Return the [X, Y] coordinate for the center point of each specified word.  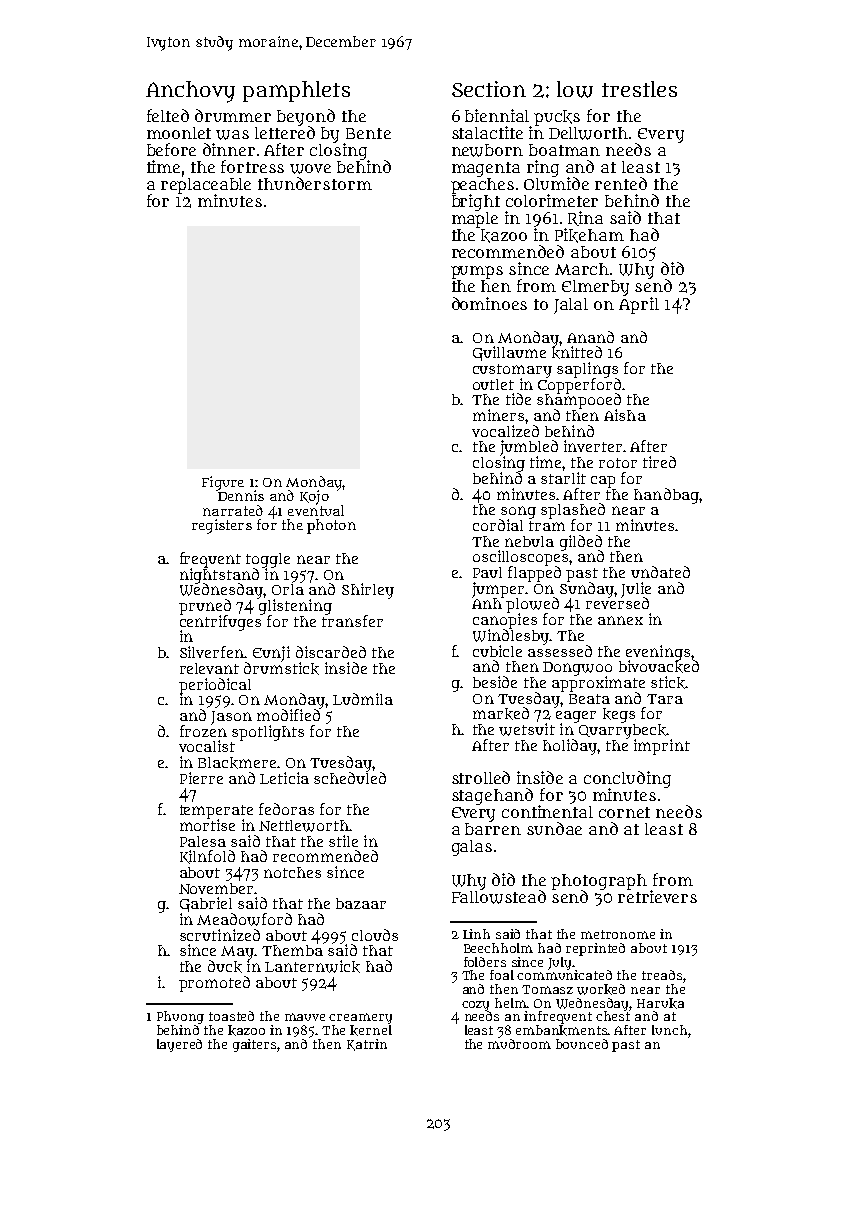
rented [621, 183]
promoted [214, 984]
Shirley [368, 591]
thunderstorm [315, 183]
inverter [593, 446]
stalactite [487, 132]
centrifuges [220, 623]
